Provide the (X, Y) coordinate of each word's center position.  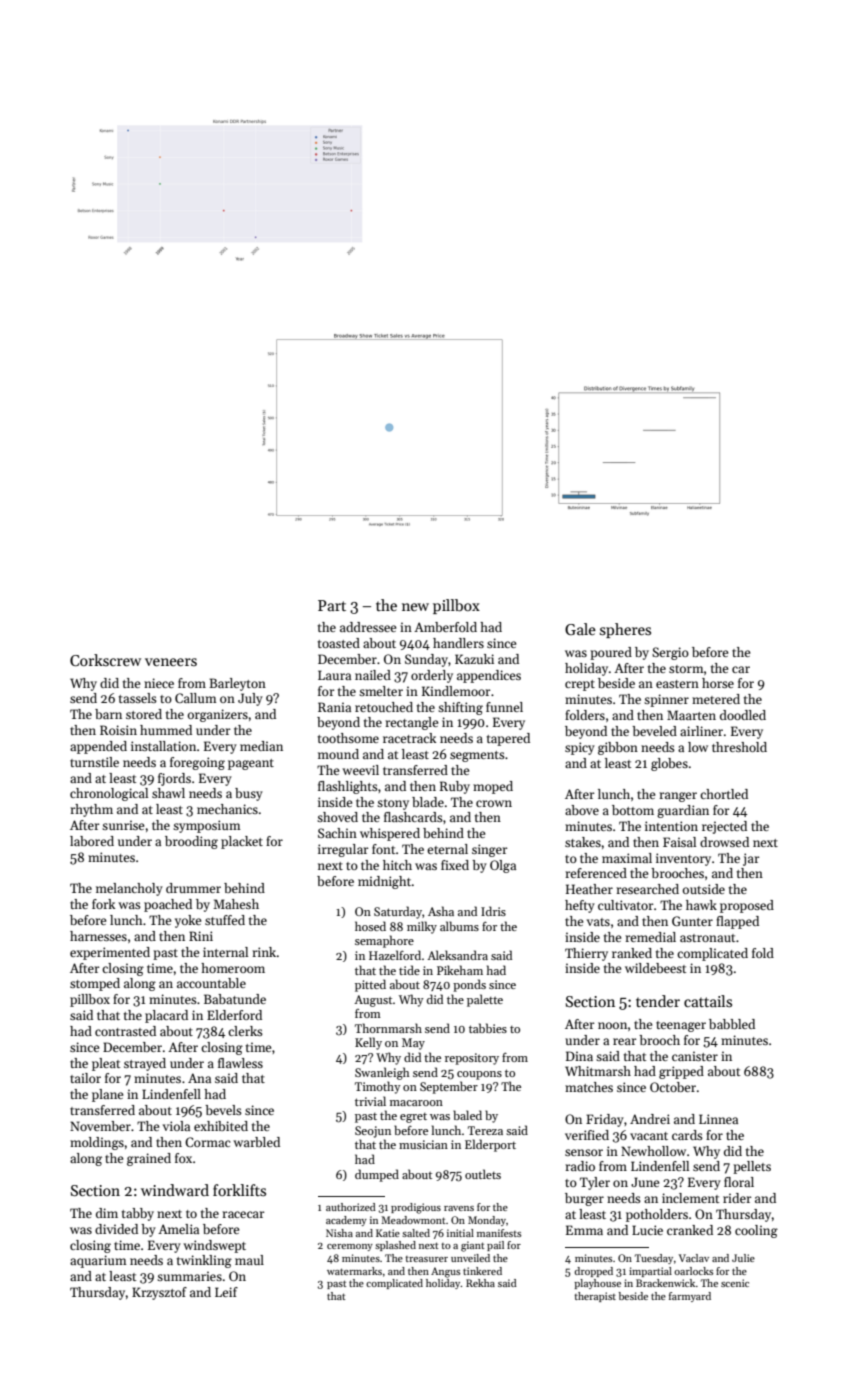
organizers (218, 715)
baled (467, 1115)
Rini (201, 936)
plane (107, 1095)
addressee (368, 627)
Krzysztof (159, 1293)
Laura (334, 675)
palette (485, 1000)
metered (716, 699)
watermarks (354, 1271)
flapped (737, 922)
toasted (339, 643)
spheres (625, 630)
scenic (735, 1283)
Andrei (650, 1119)
